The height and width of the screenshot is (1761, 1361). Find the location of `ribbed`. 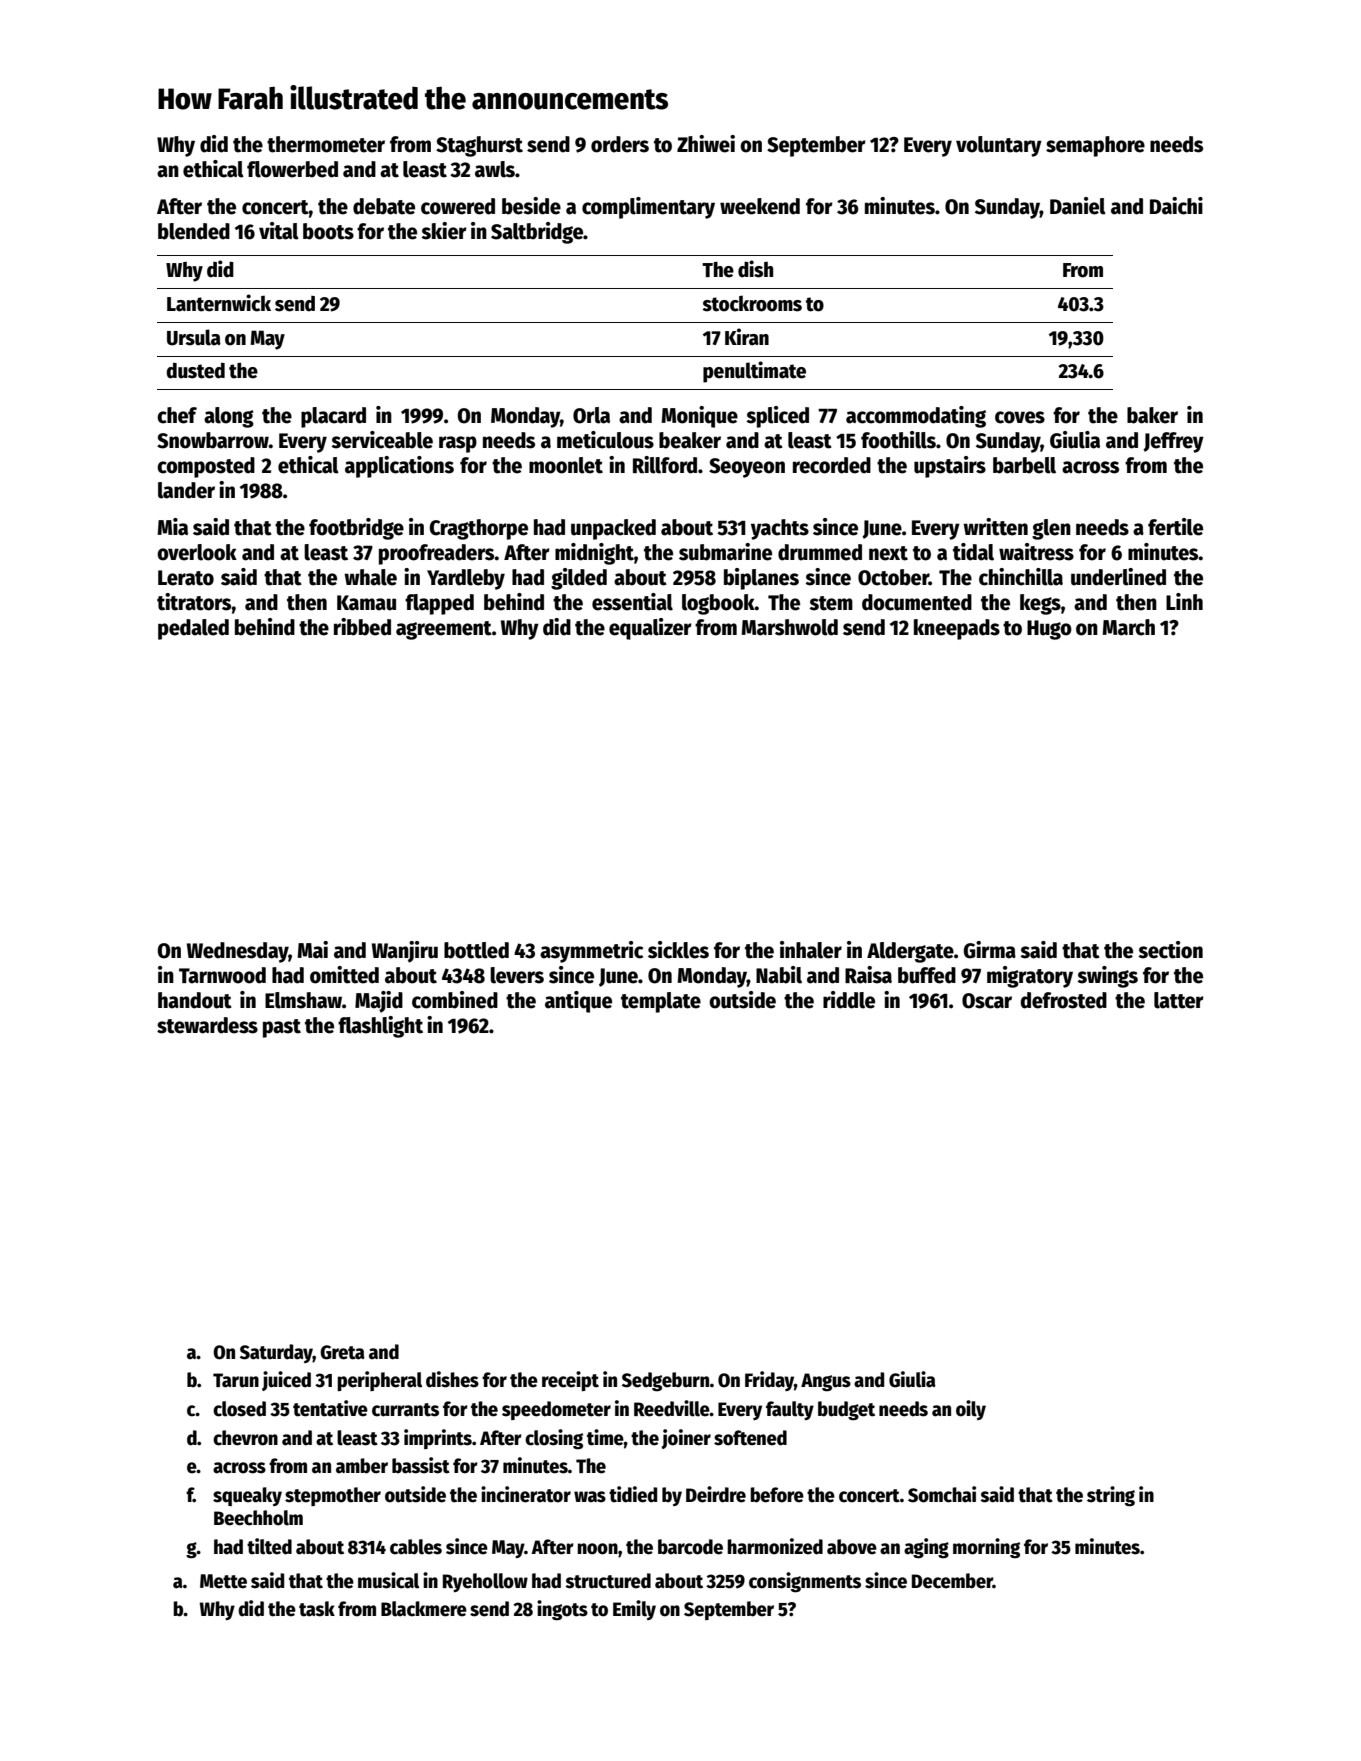

ribbed is located at coordinates (362, 627).
